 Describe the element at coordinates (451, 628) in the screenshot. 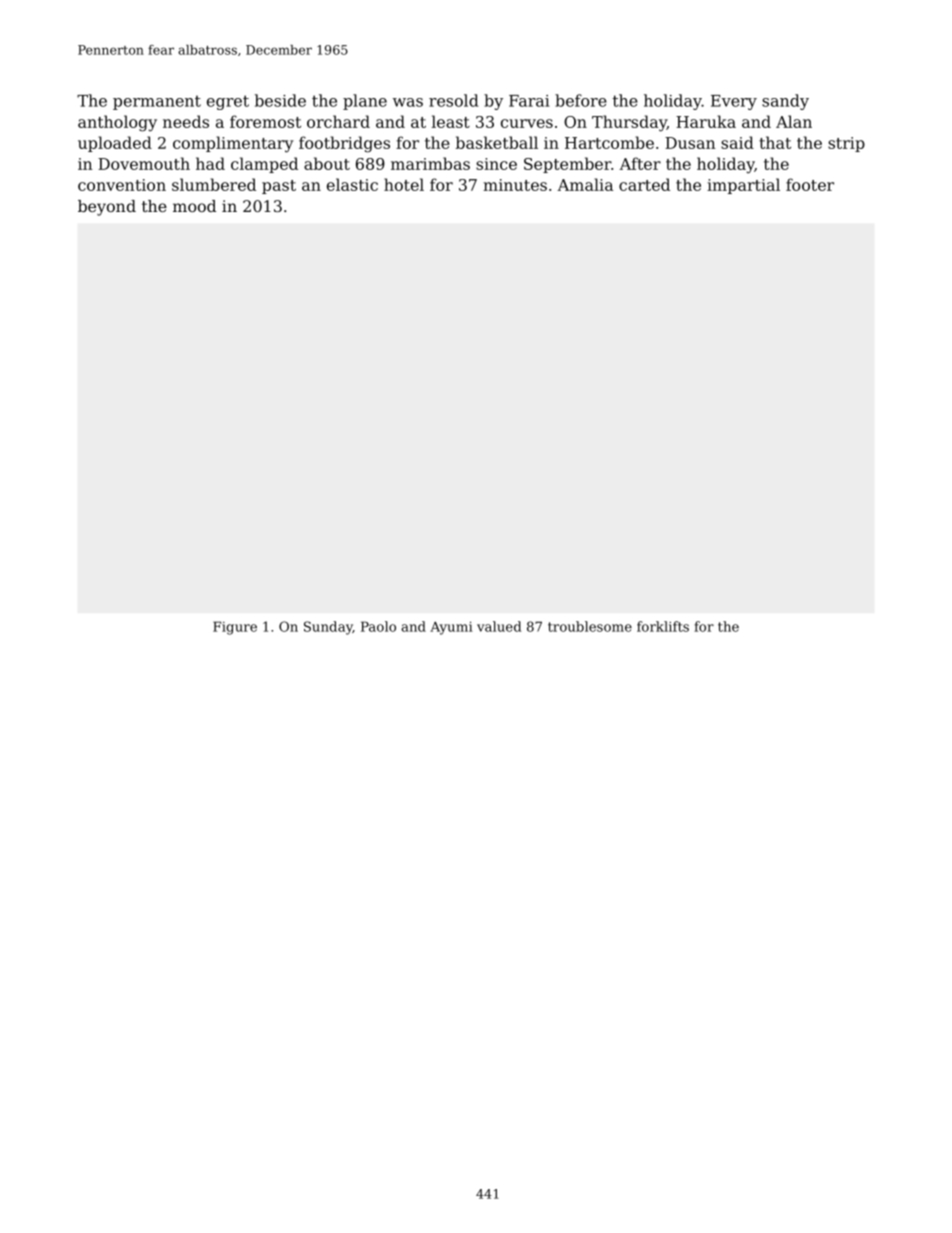

I see `Ayumi` at that location.
